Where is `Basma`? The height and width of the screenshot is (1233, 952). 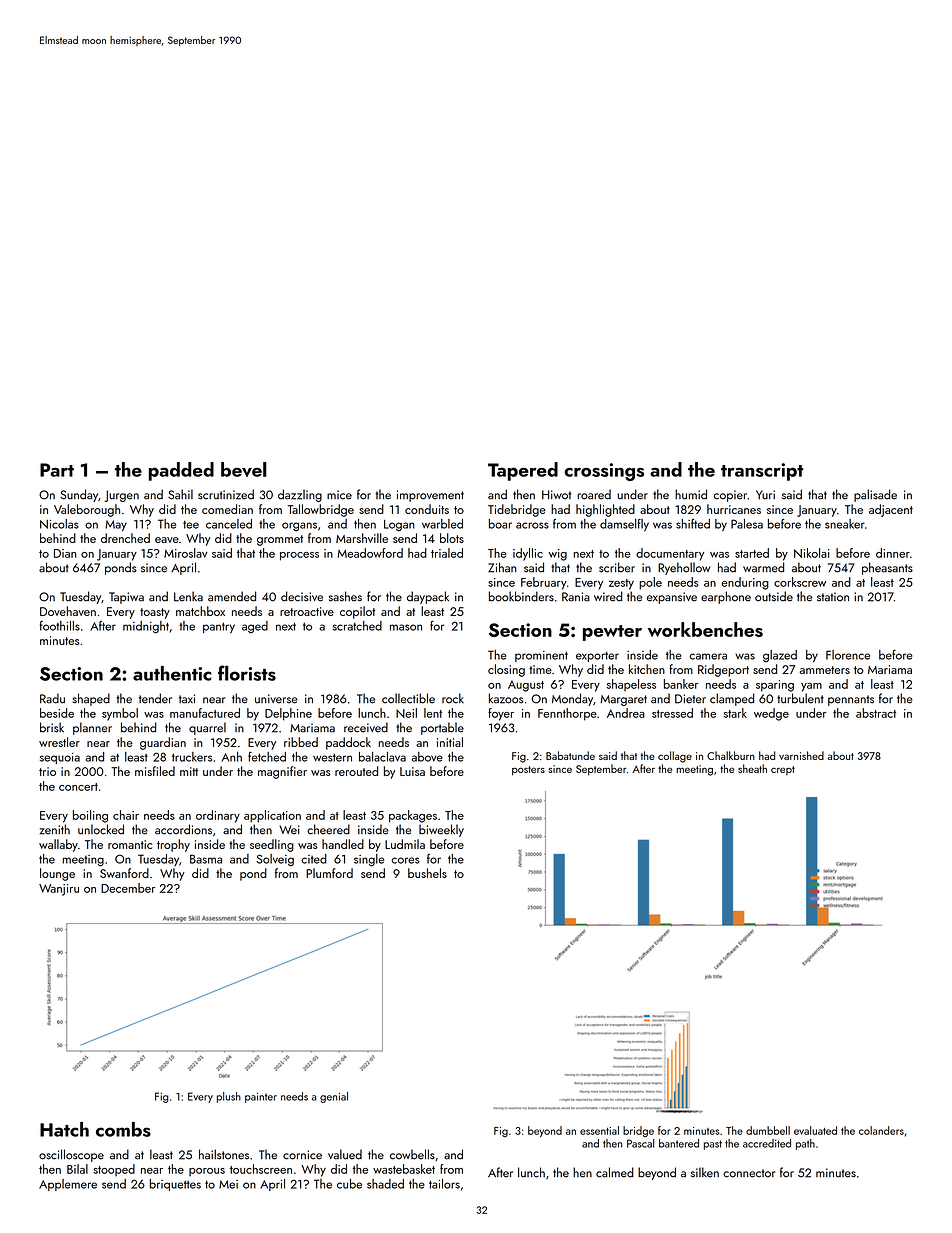 Basma is located at coordinates (206, 859).
